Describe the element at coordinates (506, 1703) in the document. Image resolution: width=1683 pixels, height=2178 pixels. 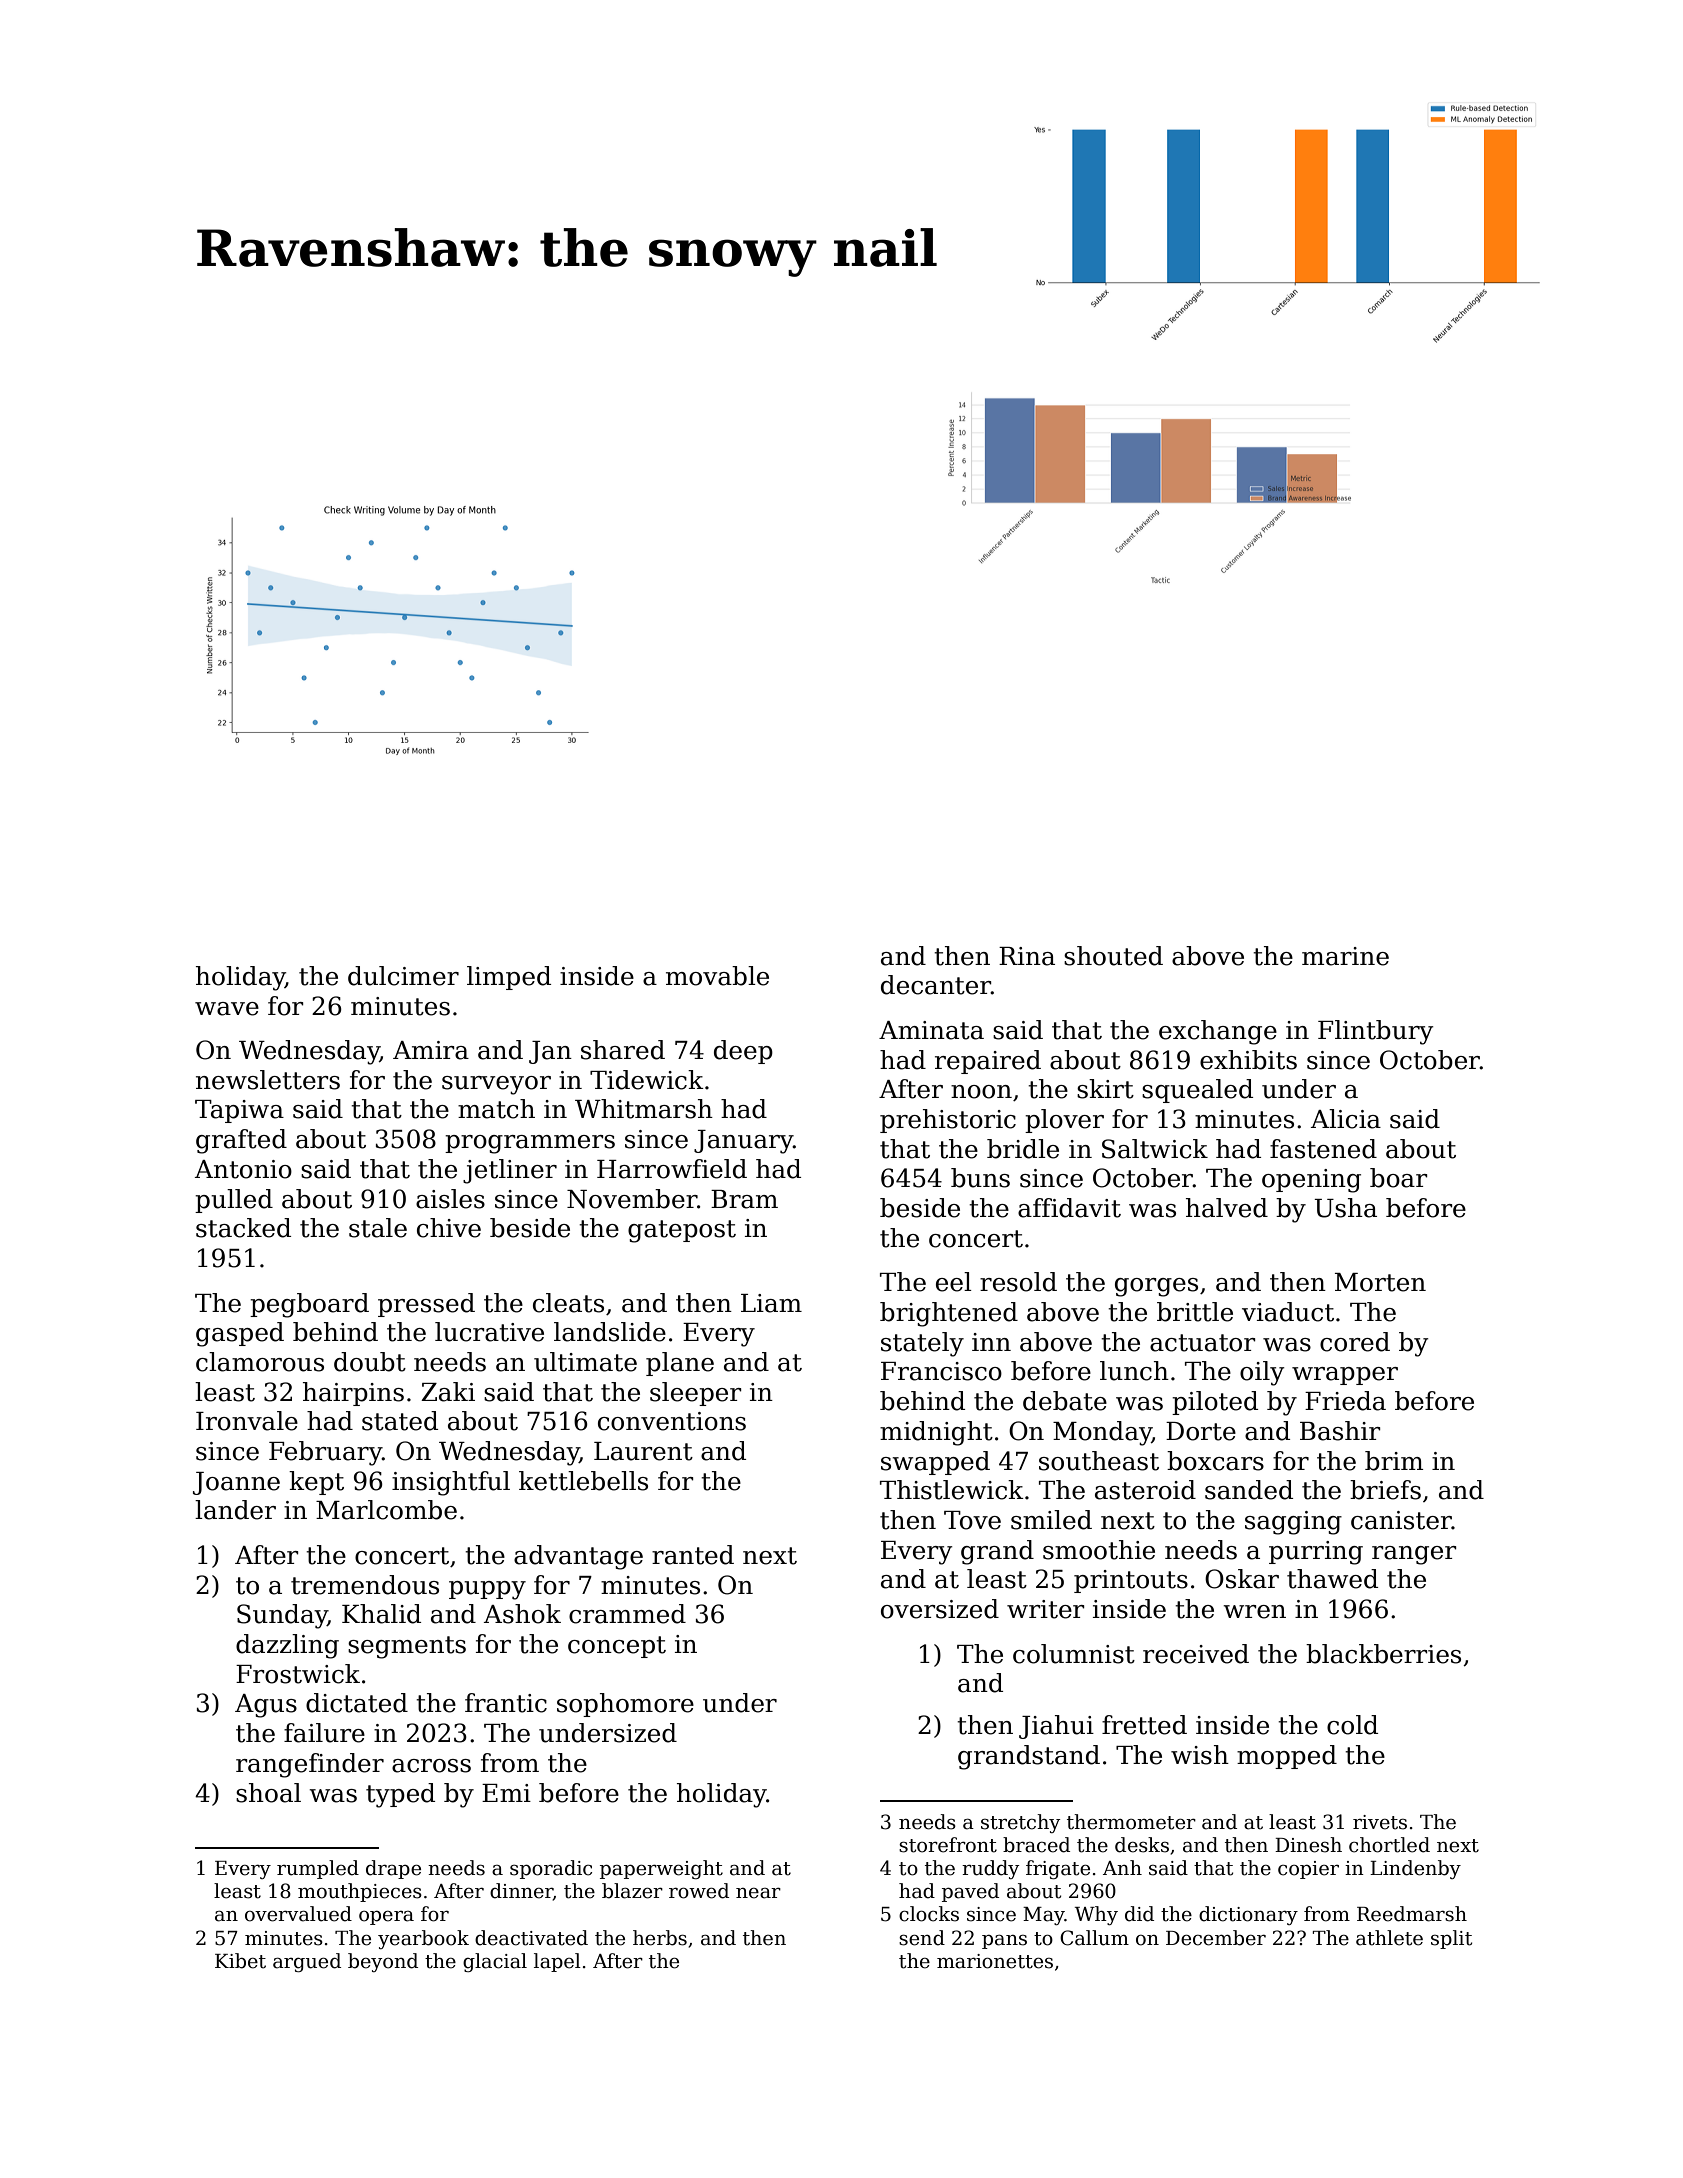
I see `frantic` at that location.
